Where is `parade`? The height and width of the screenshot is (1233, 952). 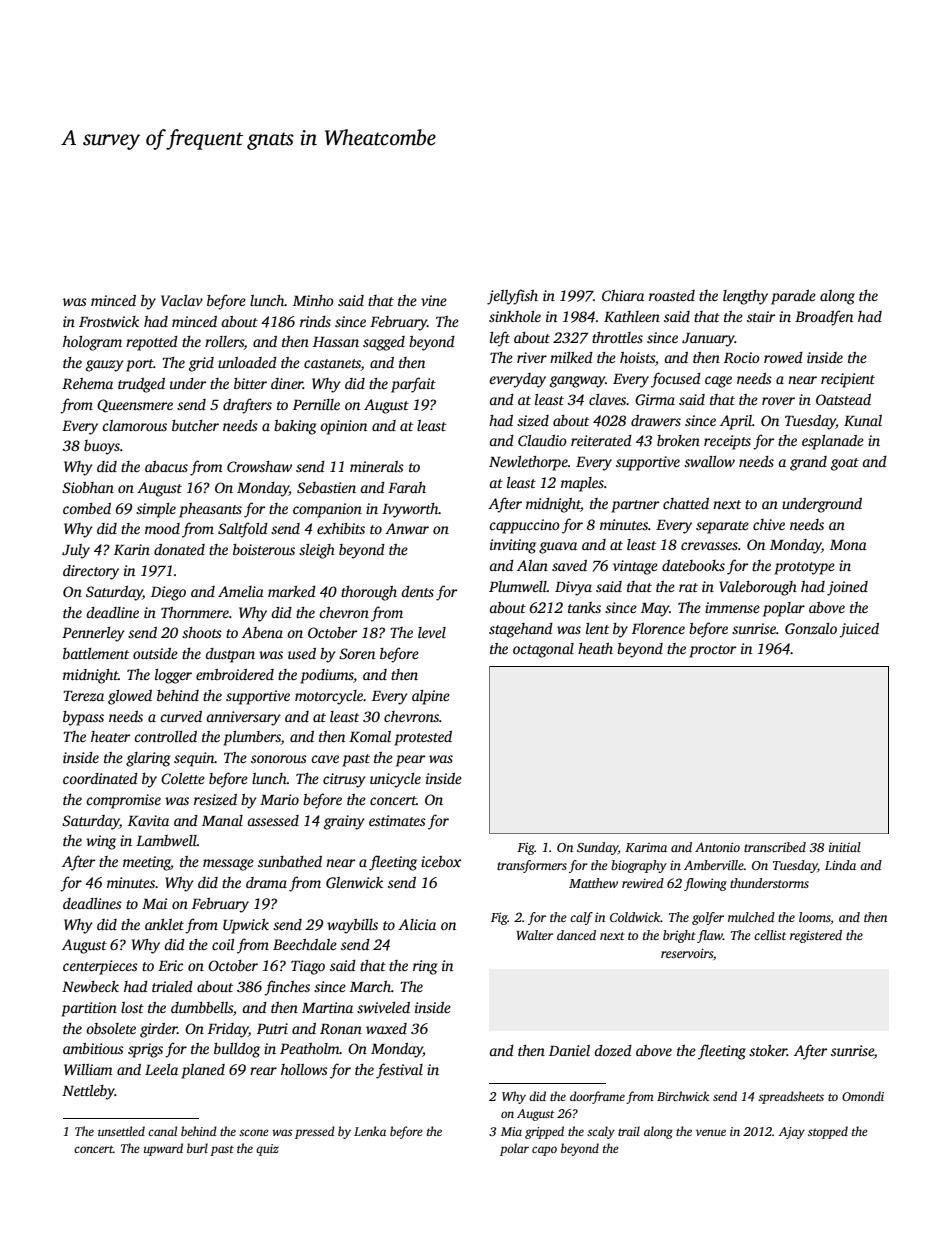 parade is located at coordinates (793, 297).
